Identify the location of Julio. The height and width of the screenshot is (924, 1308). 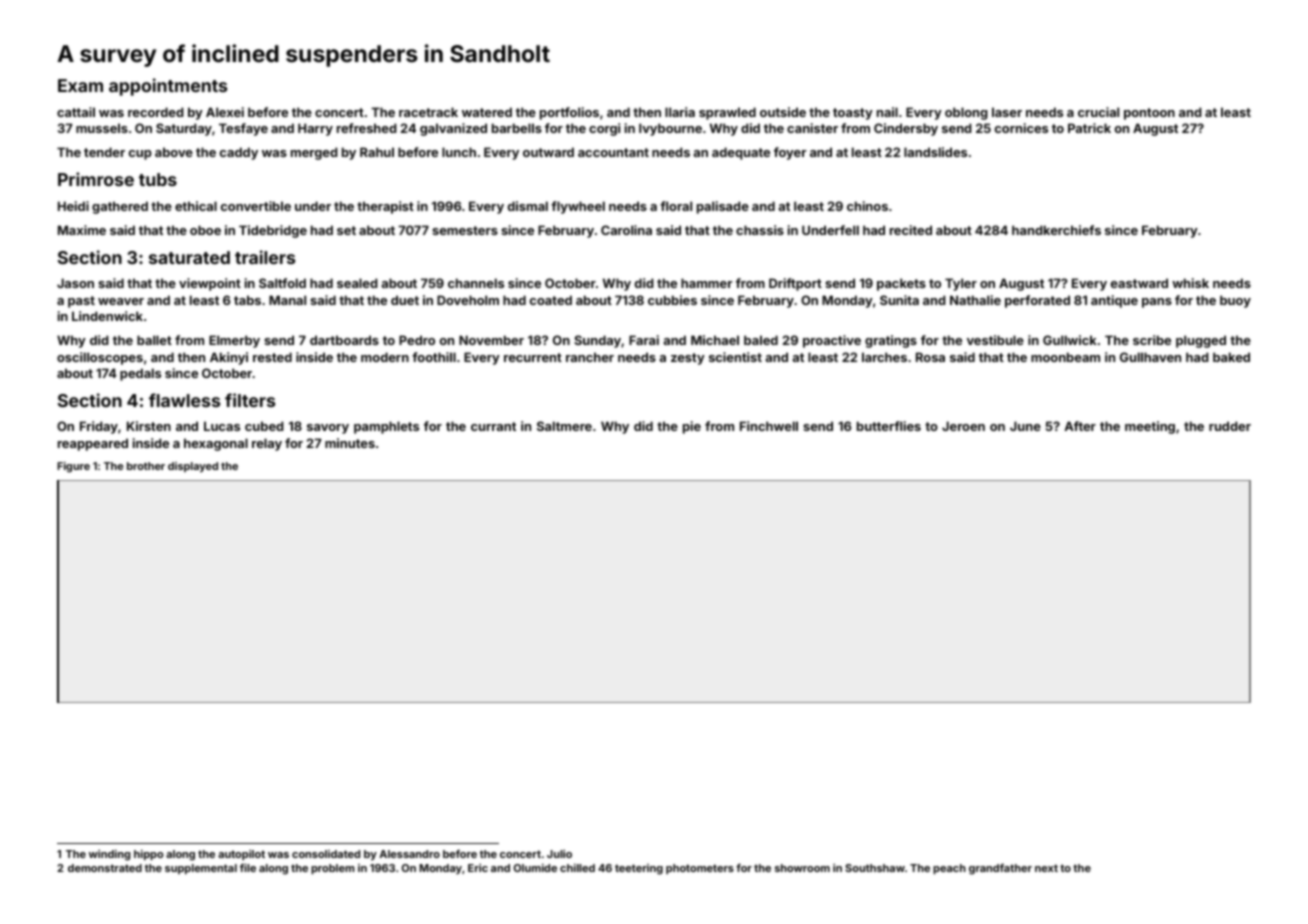
(559, 854).
